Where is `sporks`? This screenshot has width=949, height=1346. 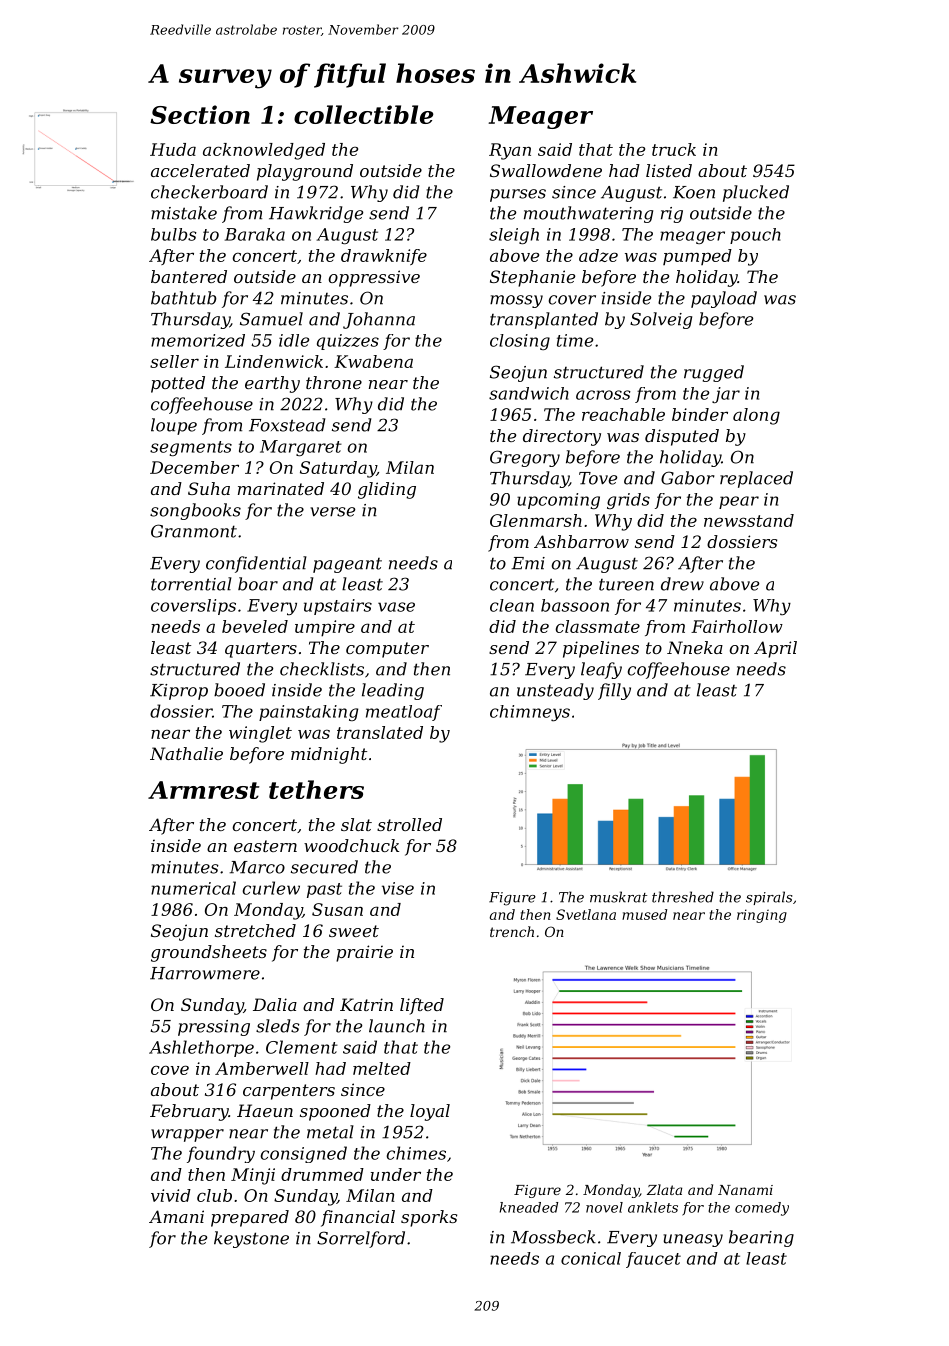
sporks is located at coordinates (429, 1218).
